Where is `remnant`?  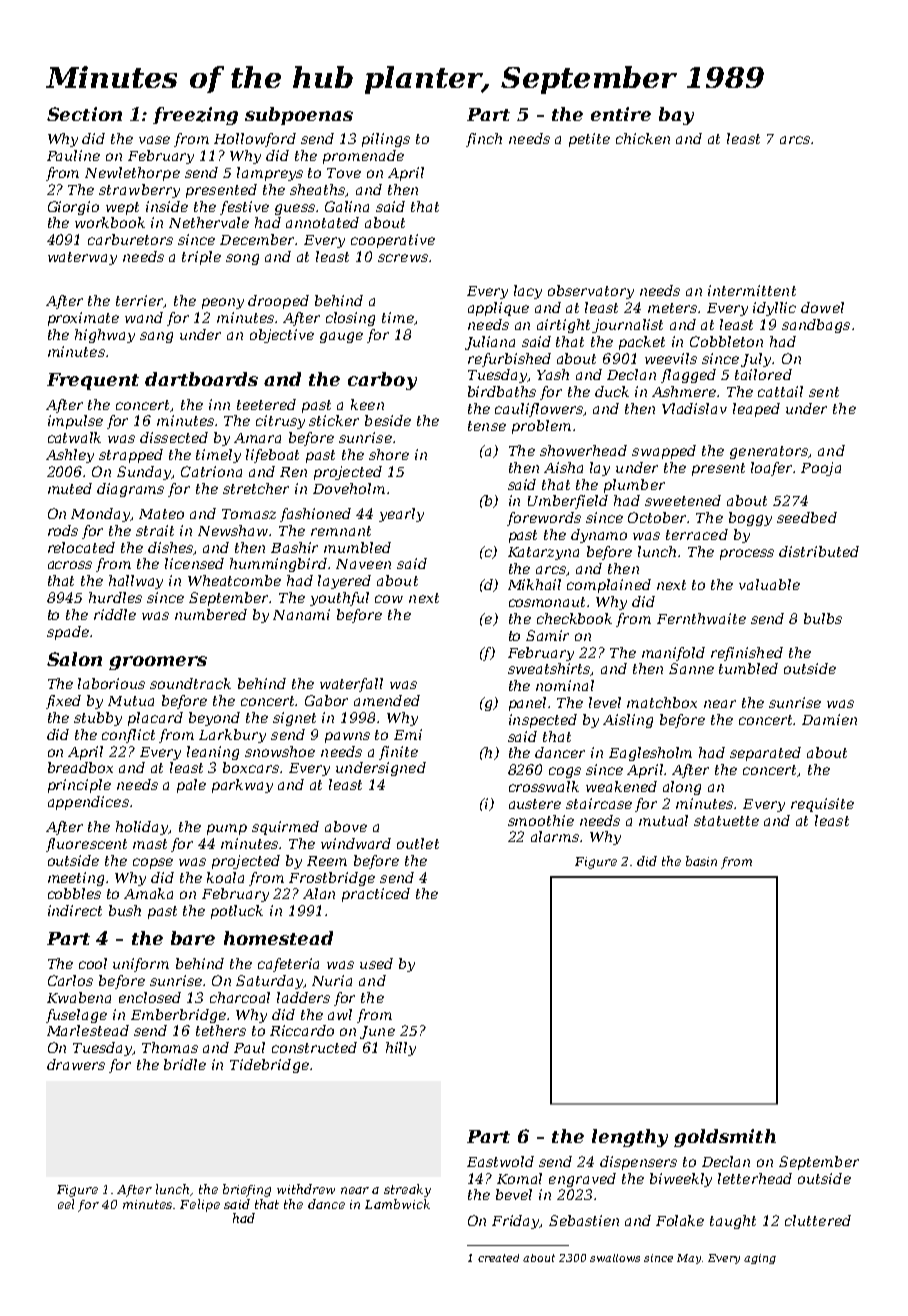
remnant is located at coordinates (341, 531).
